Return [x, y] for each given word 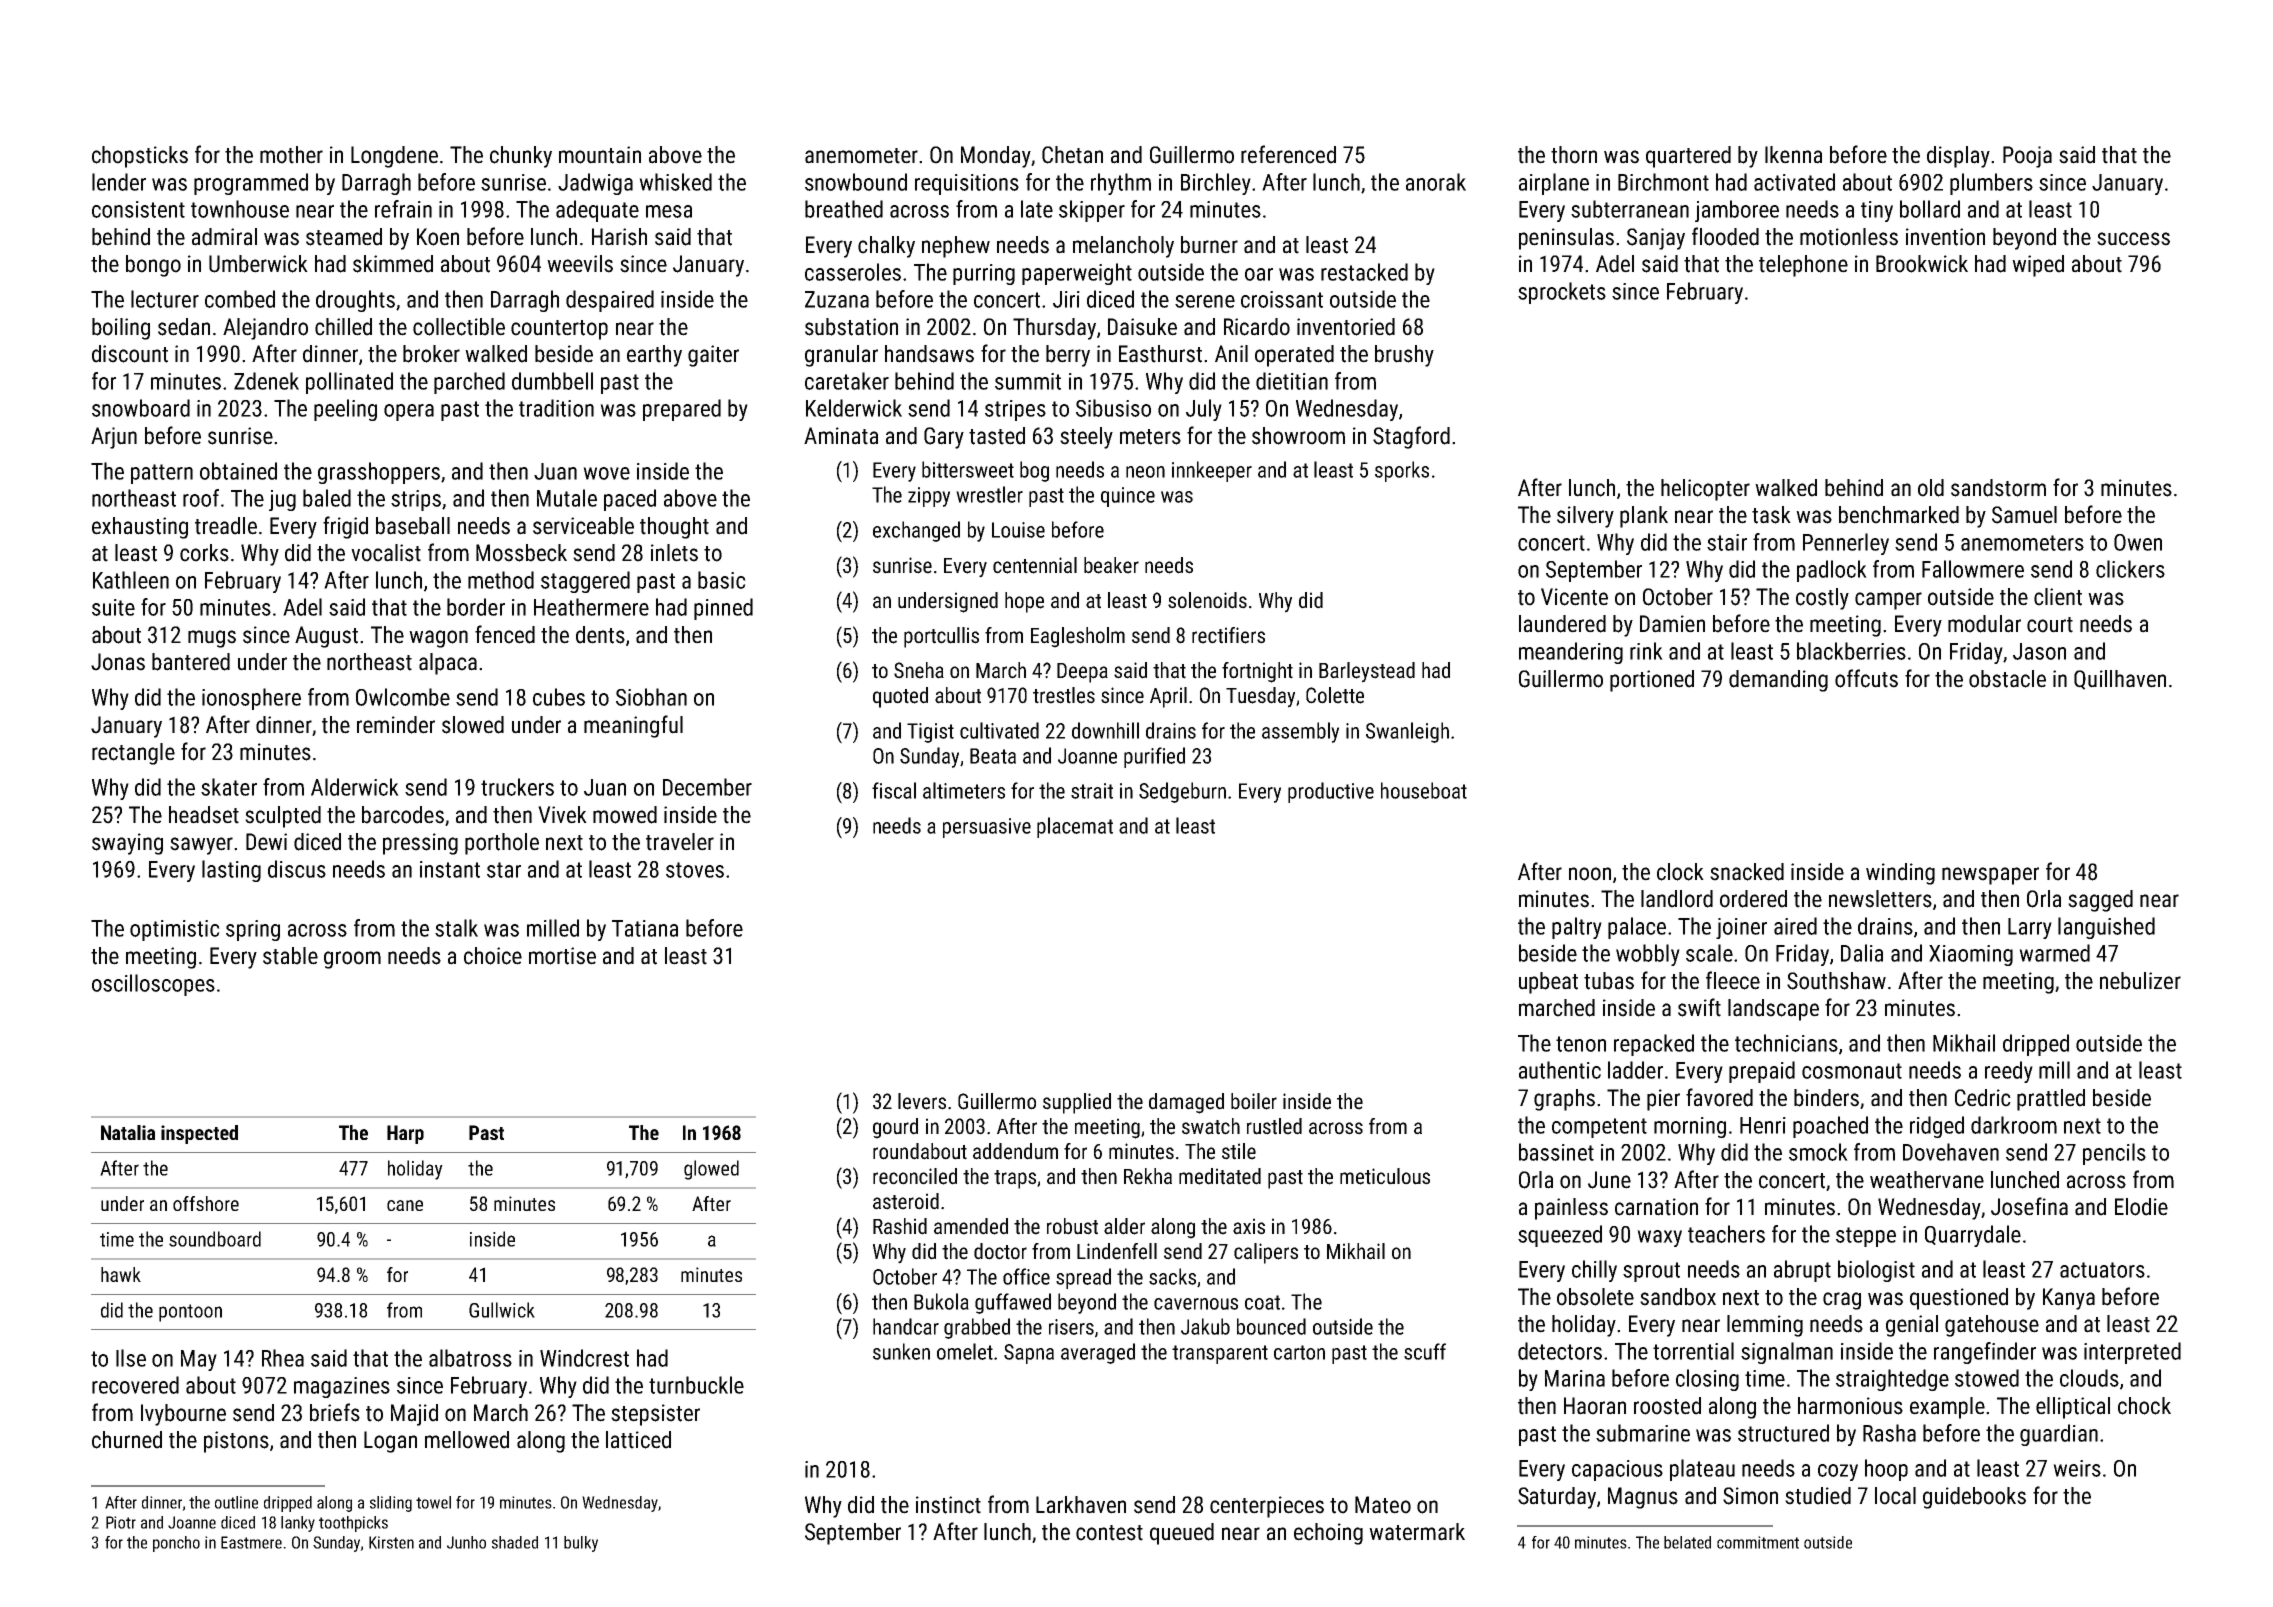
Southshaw [1836, 981]
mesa [669, 211]
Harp [405, 1134]
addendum [1015, 1151]
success [2133, 239]
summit [1028, 381]
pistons [236, 1442]
